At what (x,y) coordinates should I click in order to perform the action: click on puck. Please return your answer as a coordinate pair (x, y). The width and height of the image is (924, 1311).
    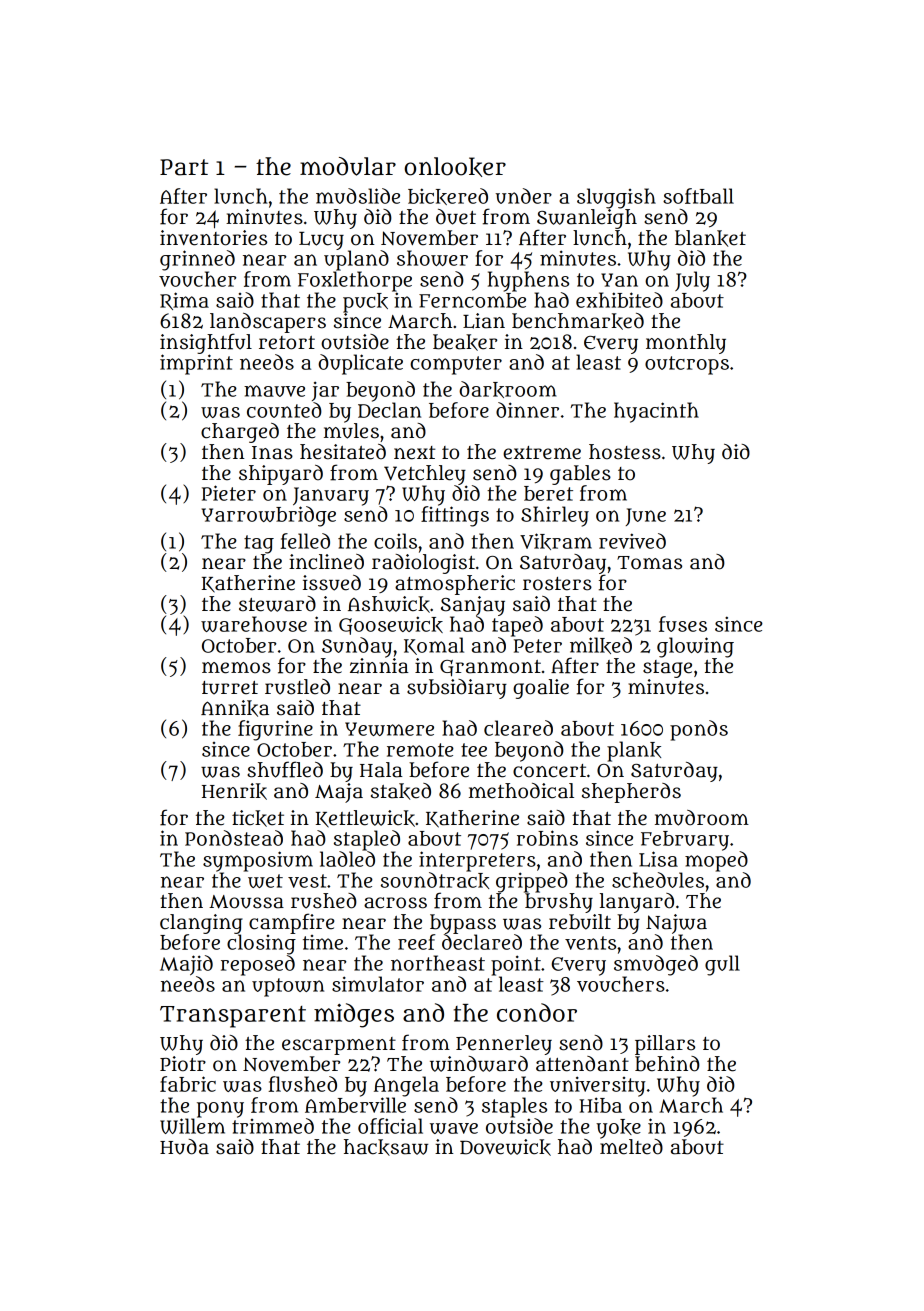
    Looking at the image, I should click on (365, 302).
